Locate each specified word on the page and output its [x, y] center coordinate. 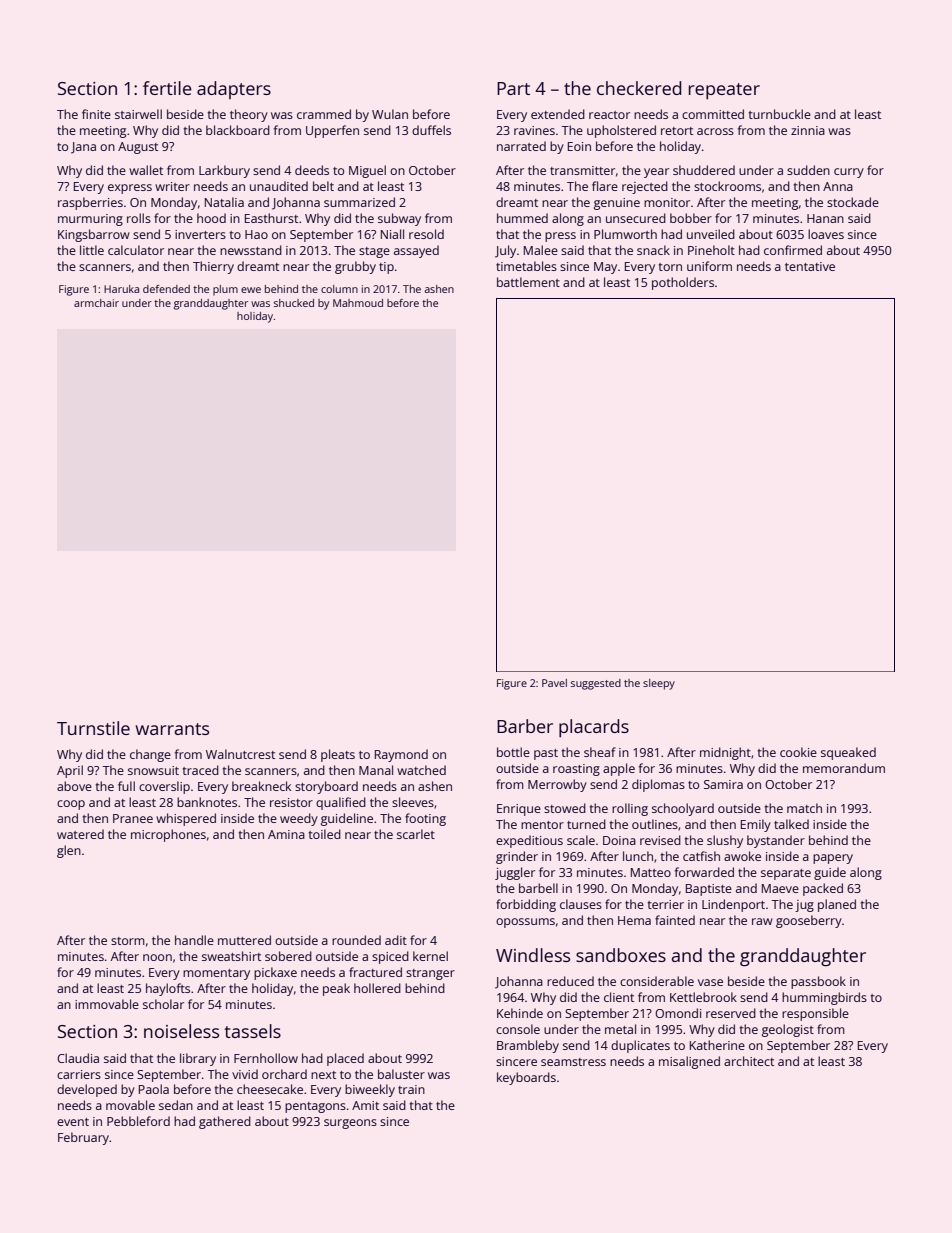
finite [96, 114]
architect [749, 1061]
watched [421, 770]
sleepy [659, 684]
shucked [294, 303]
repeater [724, 91]
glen [69, 851]
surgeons [350, 1124]
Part [513, 88]
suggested [596, 684]
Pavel [554, 683]
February [83, 1138]
